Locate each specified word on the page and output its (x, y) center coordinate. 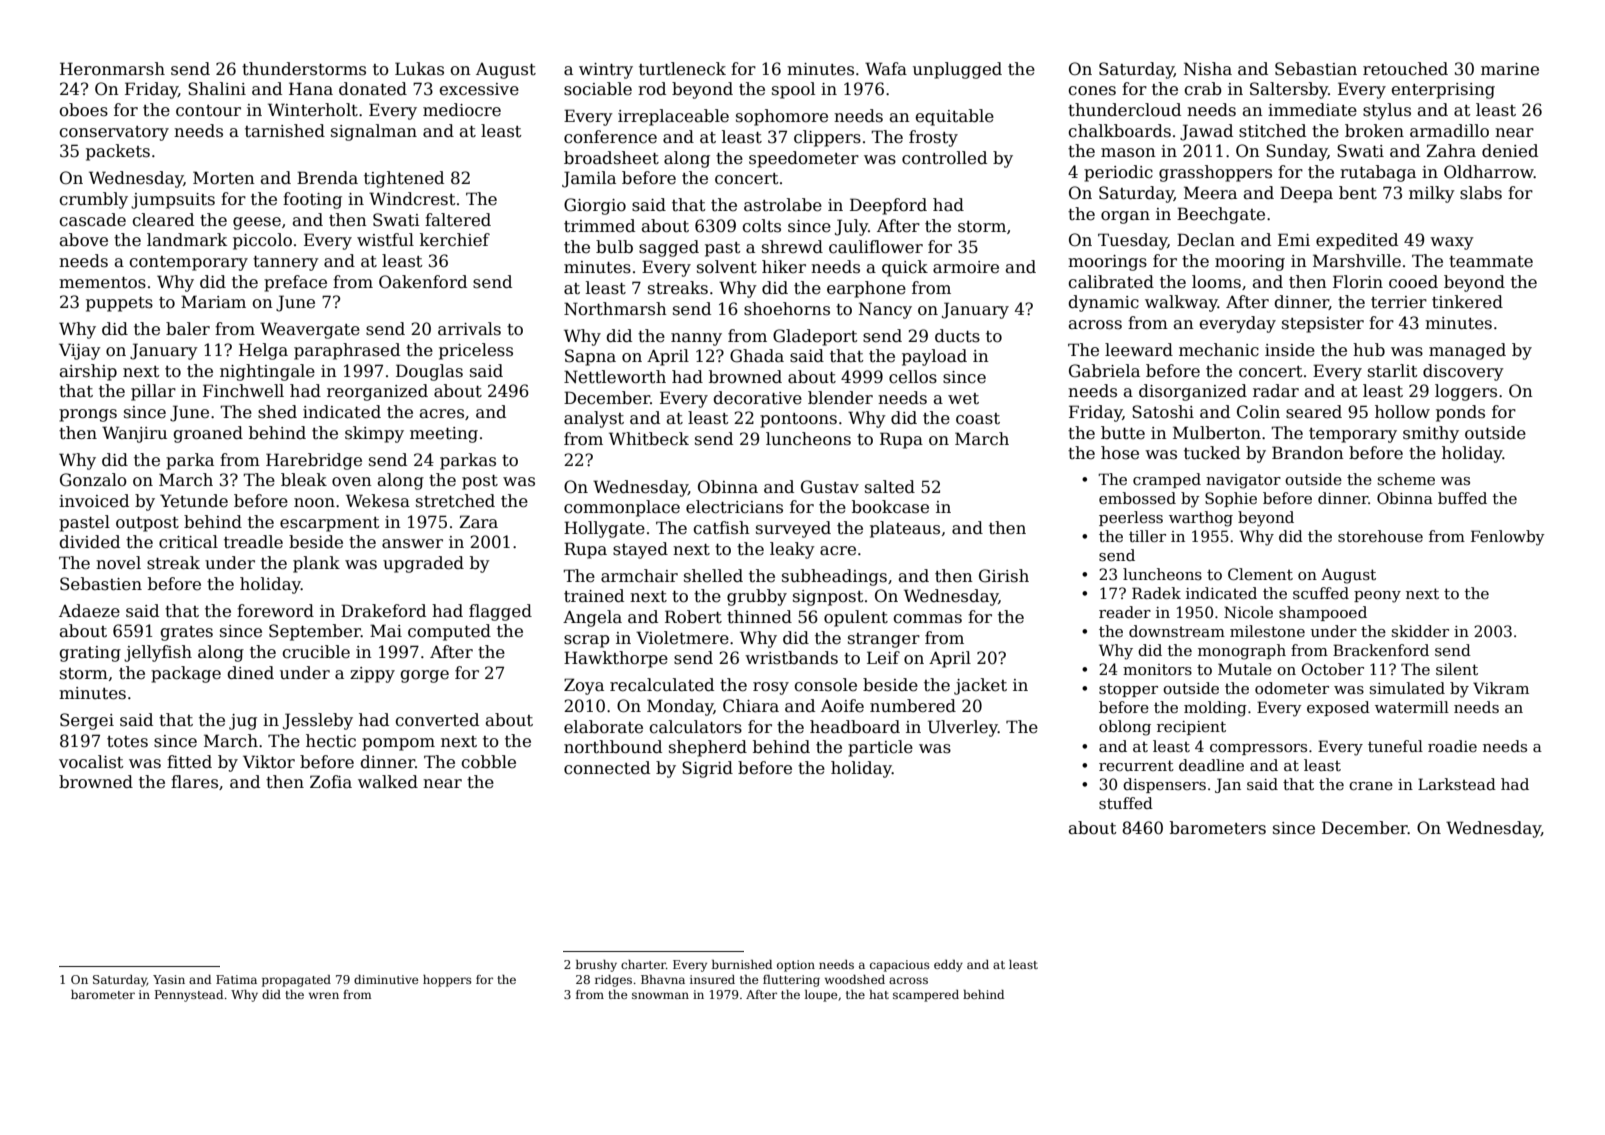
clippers (827, 138)
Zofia (331, 782)
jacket (980, 686)
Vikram (1501, 688)
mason (1128, 153)
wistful (385, 240)
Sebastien (101, 584)
